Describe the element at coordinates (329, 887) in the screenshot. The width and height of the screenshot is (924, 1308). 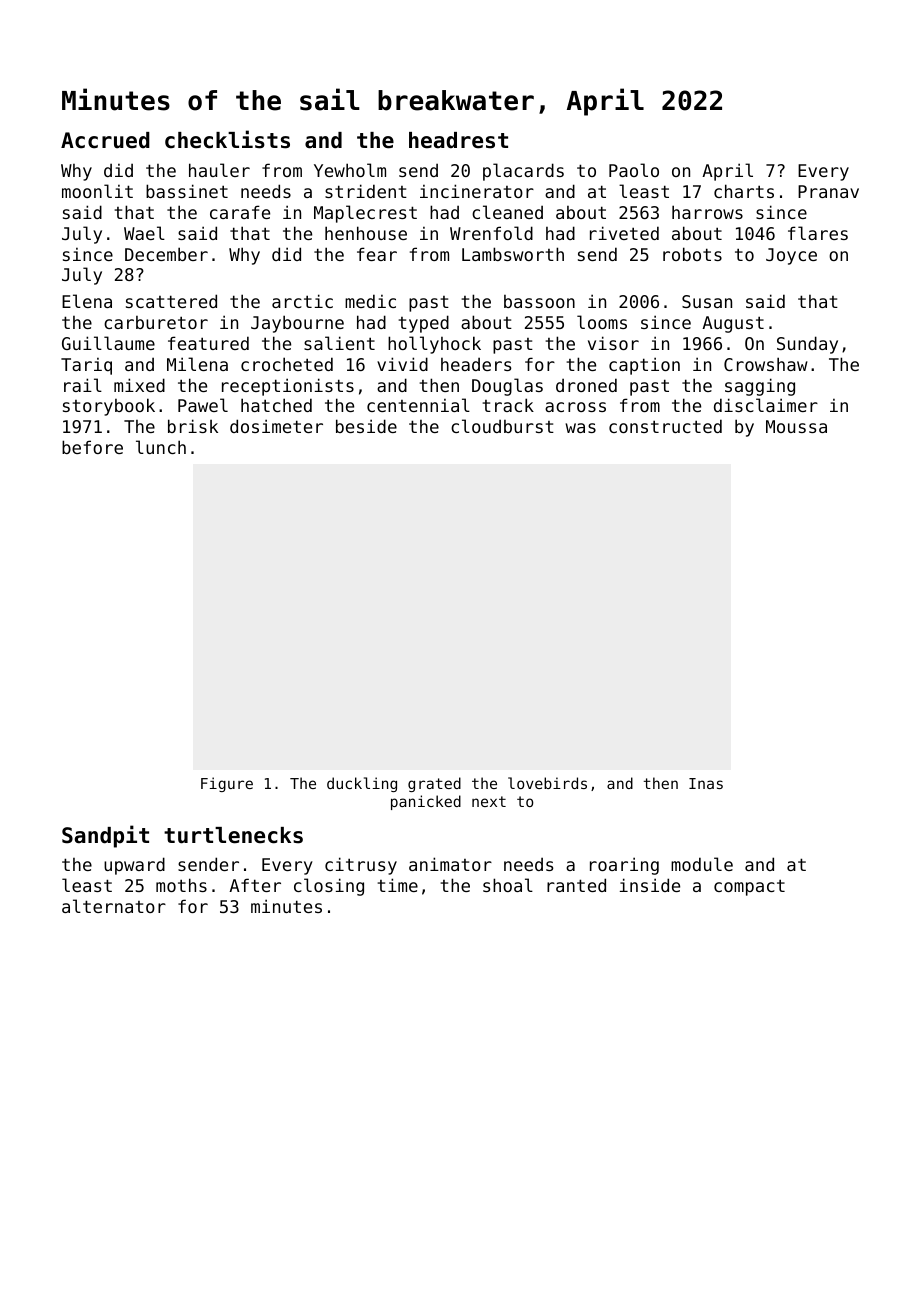
I see `closing` at that location.
